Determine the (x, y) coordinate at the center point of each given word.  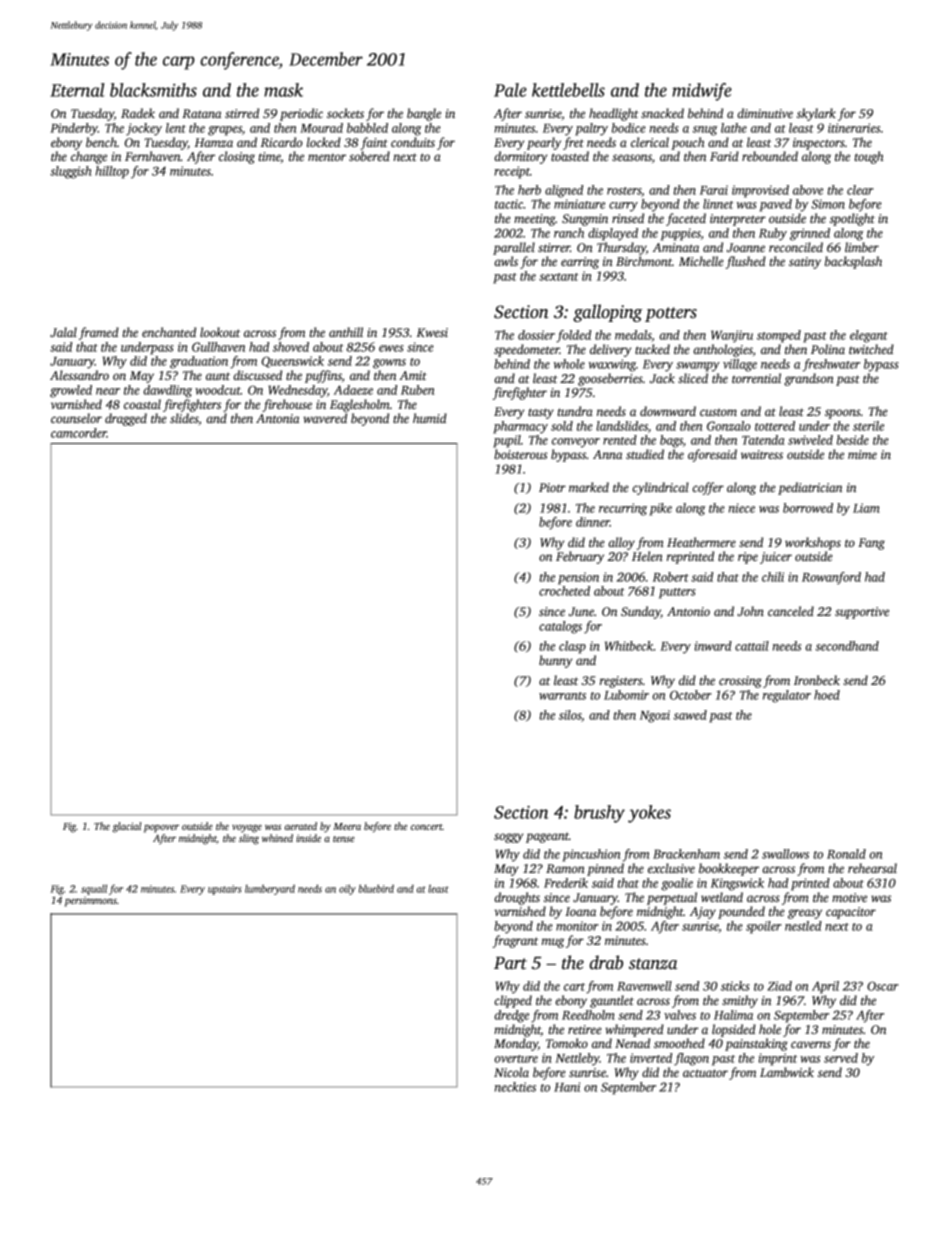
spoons (842, 414)
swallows (785, 854)
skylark (816, 114)
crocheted (564, 591)
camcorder (79, 433)
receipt (512, 172)
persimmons (91, 902)
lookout (220, 332)
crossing (740, 682)
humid (430, 418)
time (270, 156)
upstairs (225, 890)
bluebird (376, 888)
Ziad (779, 986)
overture (516, 1059)
